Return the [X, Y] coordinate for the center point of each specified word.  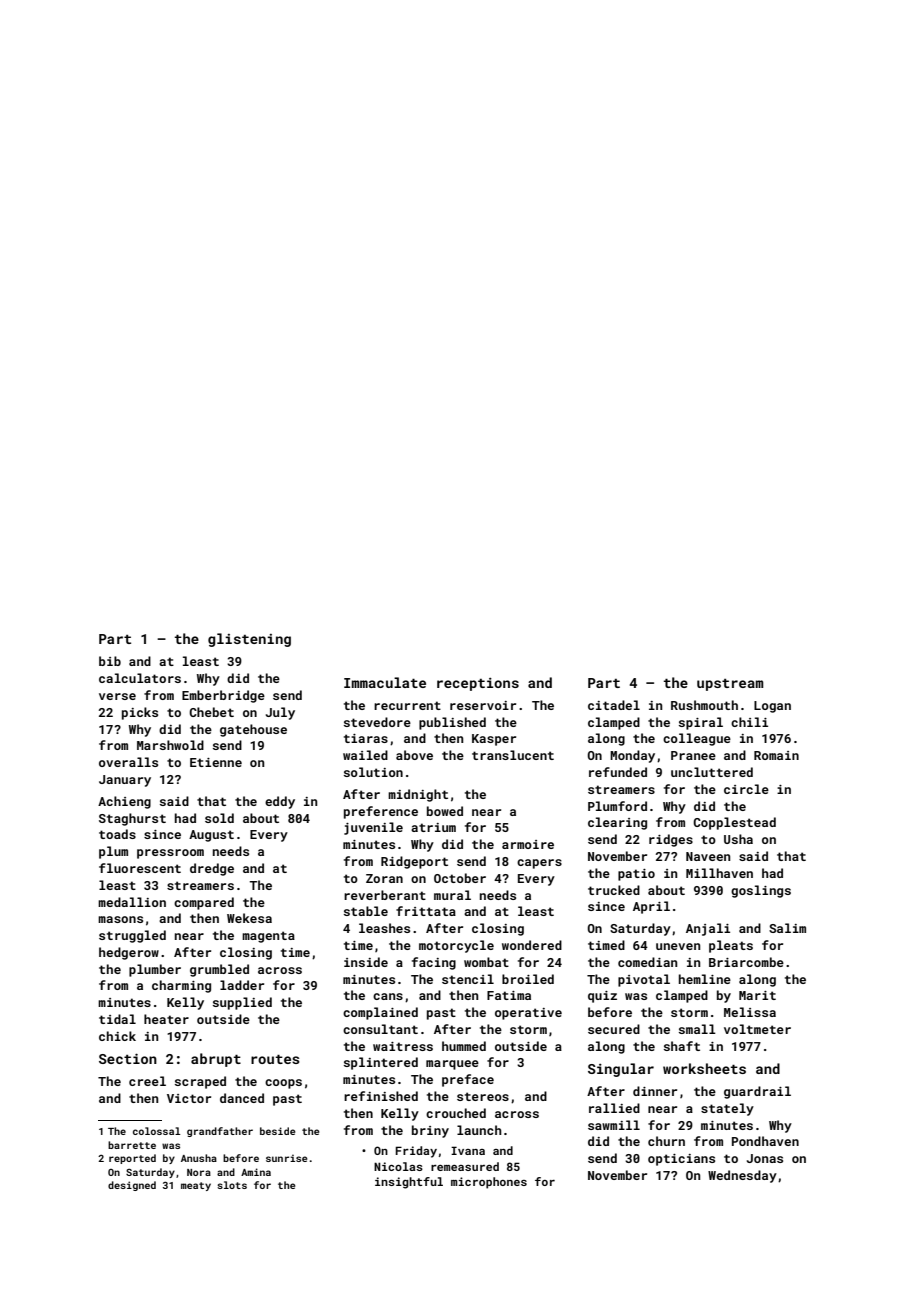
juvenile [373, 828]
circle [746, 789]
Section [128, 1058]
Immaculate [385, 682]
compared [204, 903]
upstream [730, 685]
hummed [464, 1046]
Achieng [124, 802]
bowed [445, 811]
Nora [199, 1172]
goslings [761, 891]
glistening [249, 640]
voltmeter [757, 1029]
